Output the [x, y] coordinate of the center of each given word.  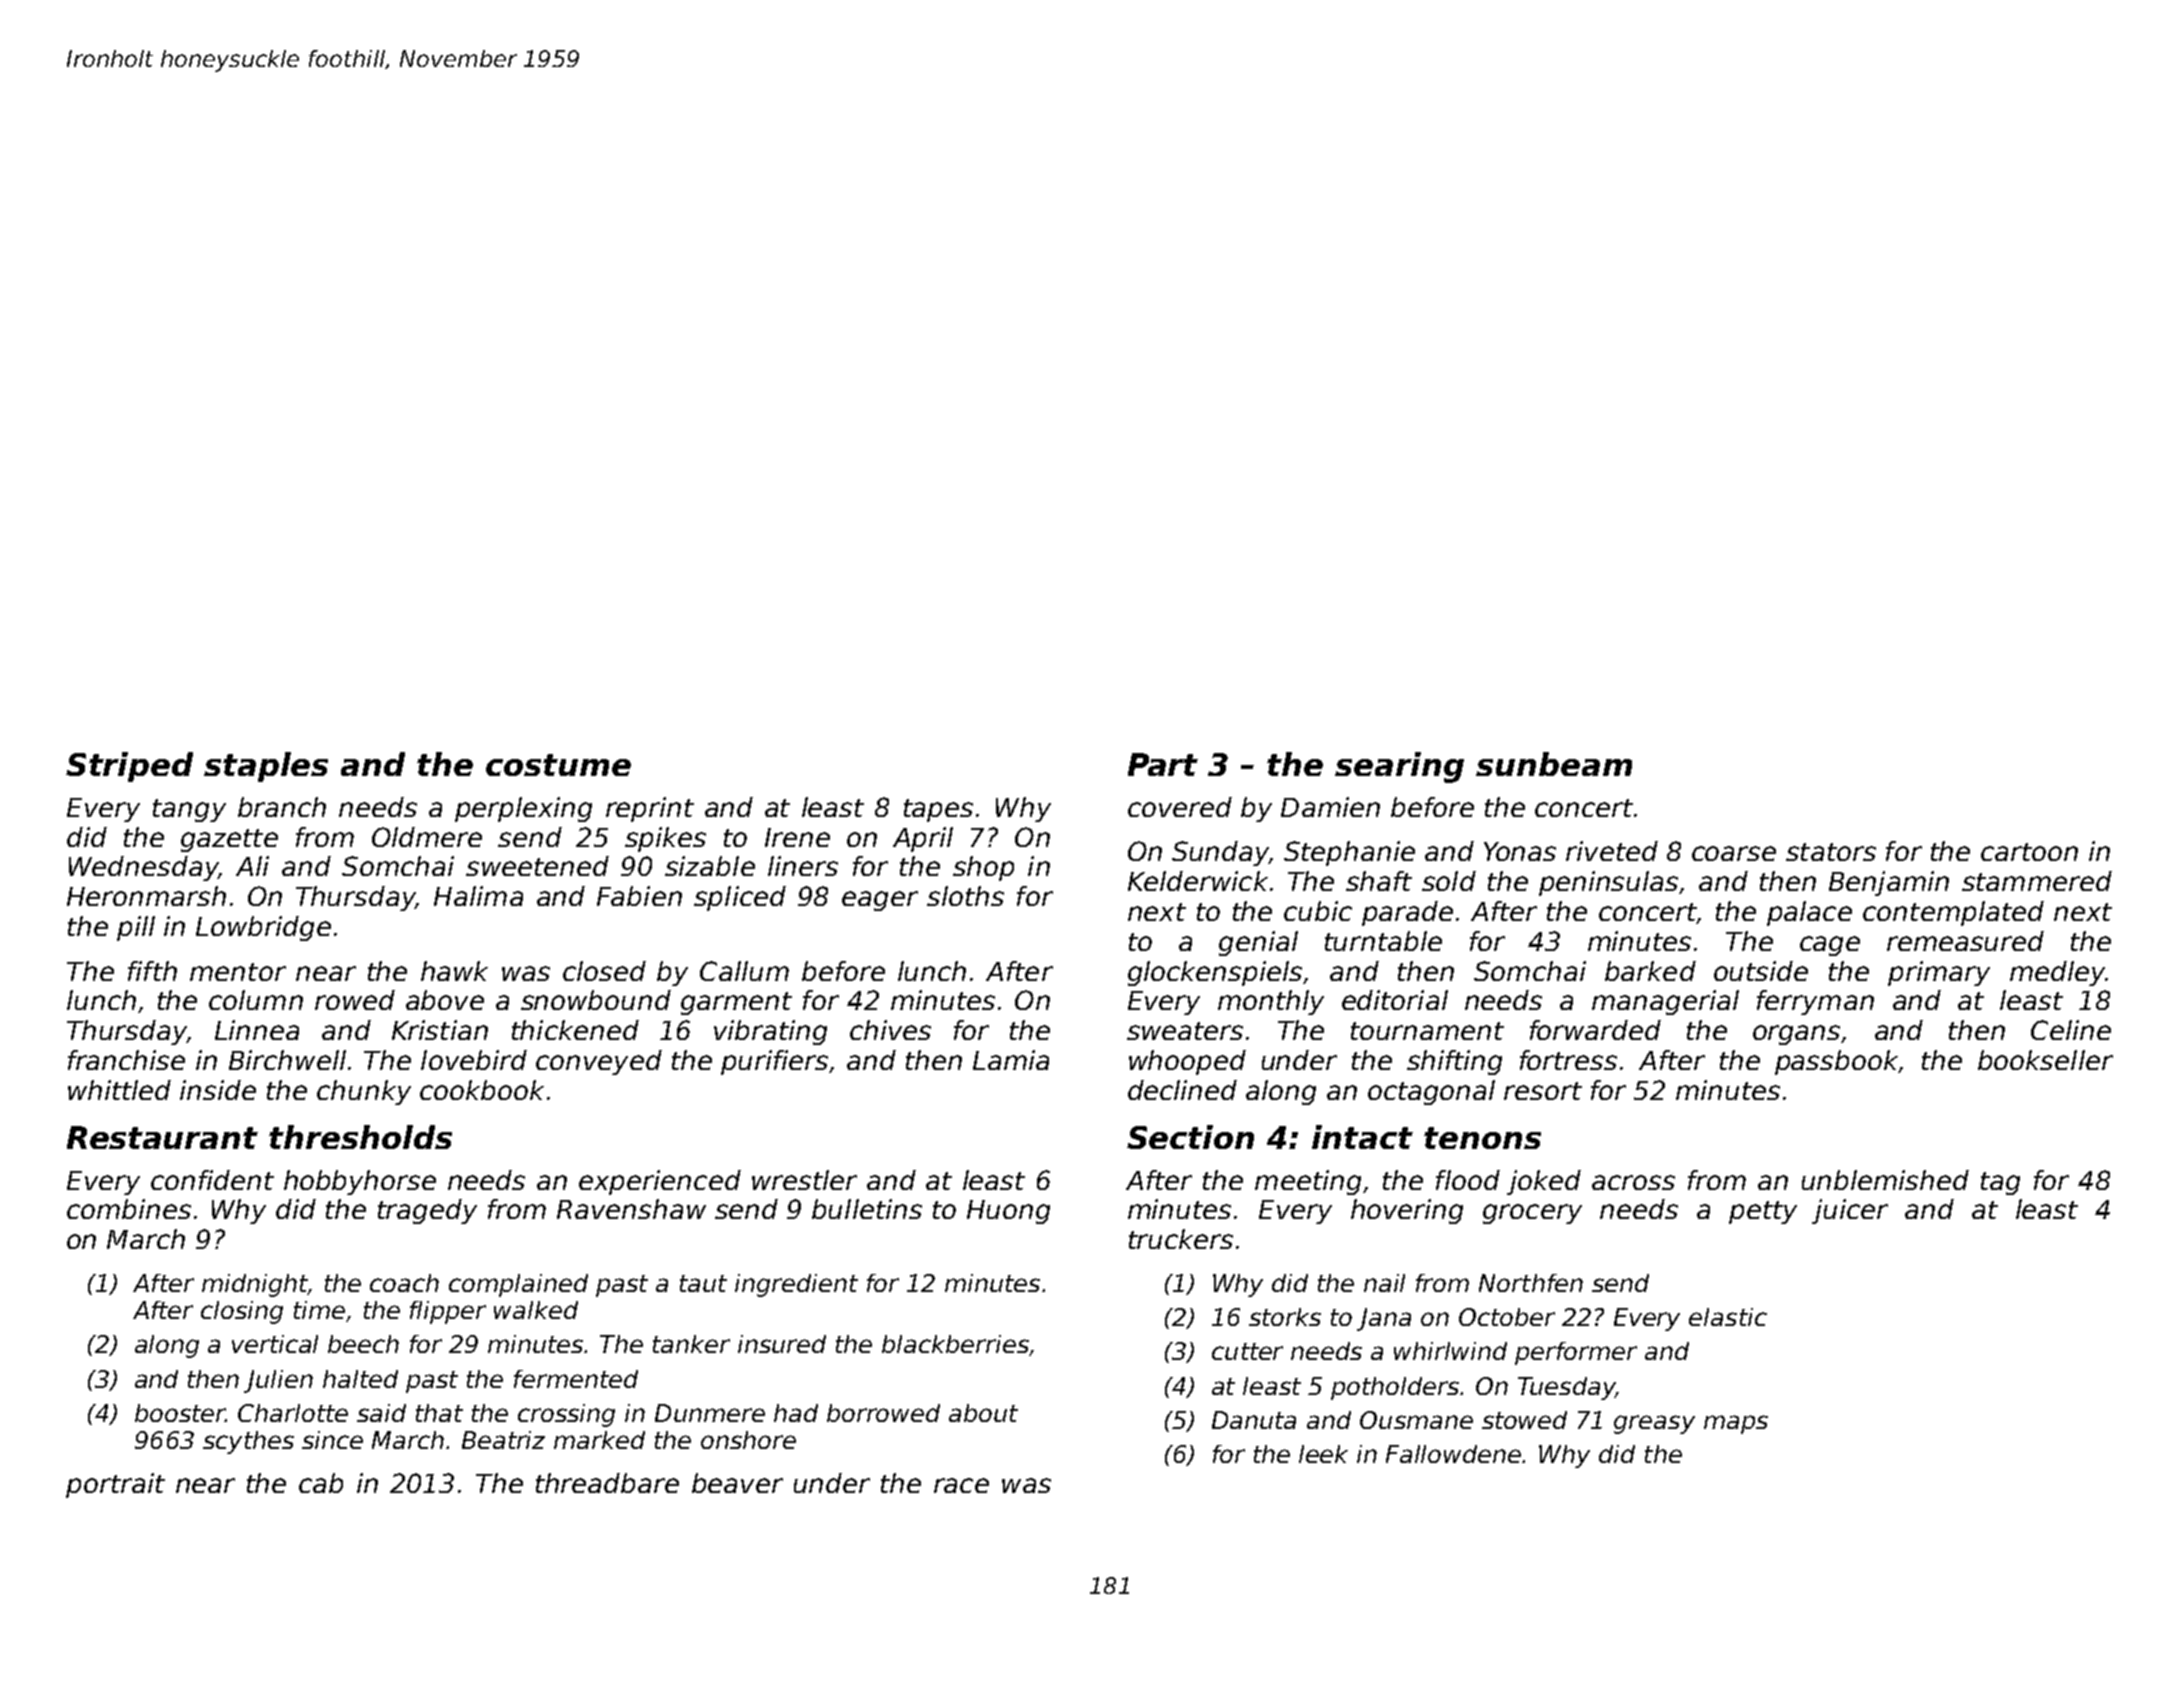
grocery [1532, 1214]
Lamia [1011, 1060]
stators [1831, 852]
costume [558, 765]
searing [1399, 767]
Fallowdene [1454, 1454]
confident [212, 1180]
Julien [278, 1381]
